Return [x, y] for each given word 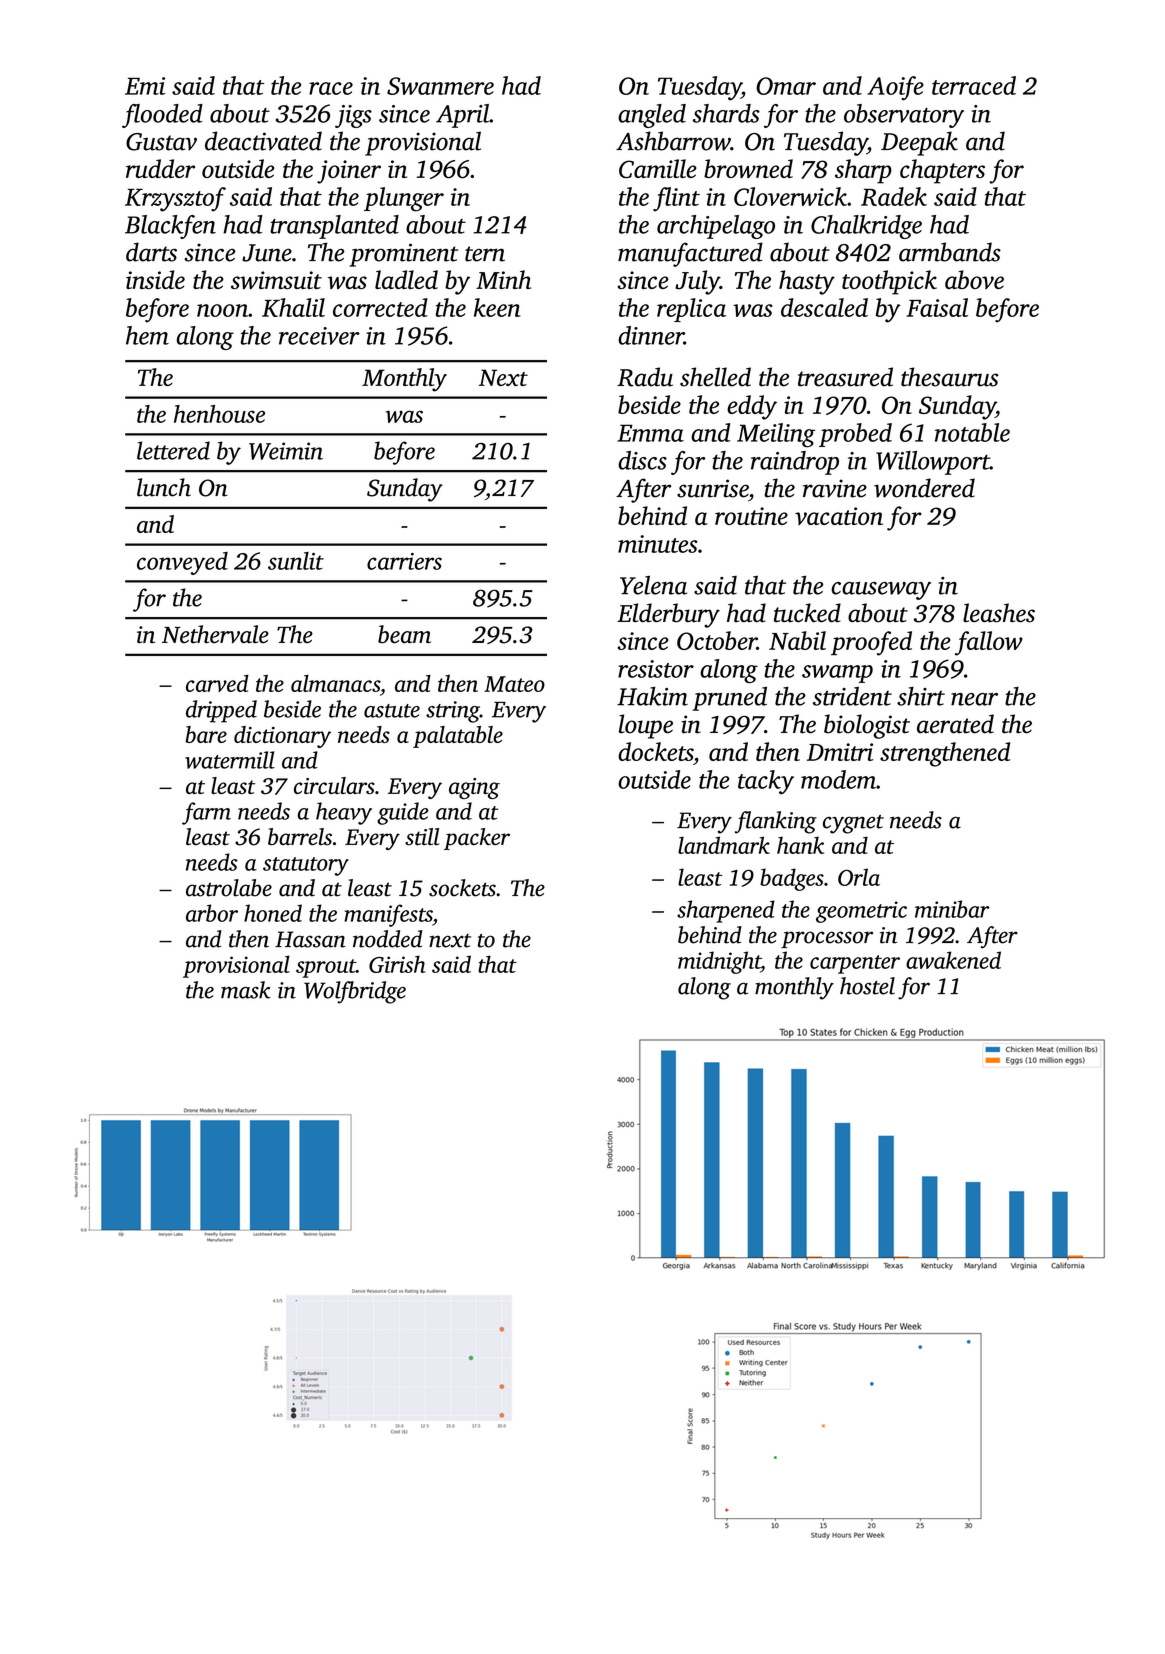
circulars [334, 785]
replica [691, 310]
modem [838, 779]
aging [474, 788]
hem [147, 335]
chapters [942, 171]
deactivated [263, 141]
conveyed [182, 563]
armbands [950, 252]
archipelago [716, 227]
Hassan [310, 939]
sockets [462, 888]
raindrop [795, 463]
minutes [658, 544]
